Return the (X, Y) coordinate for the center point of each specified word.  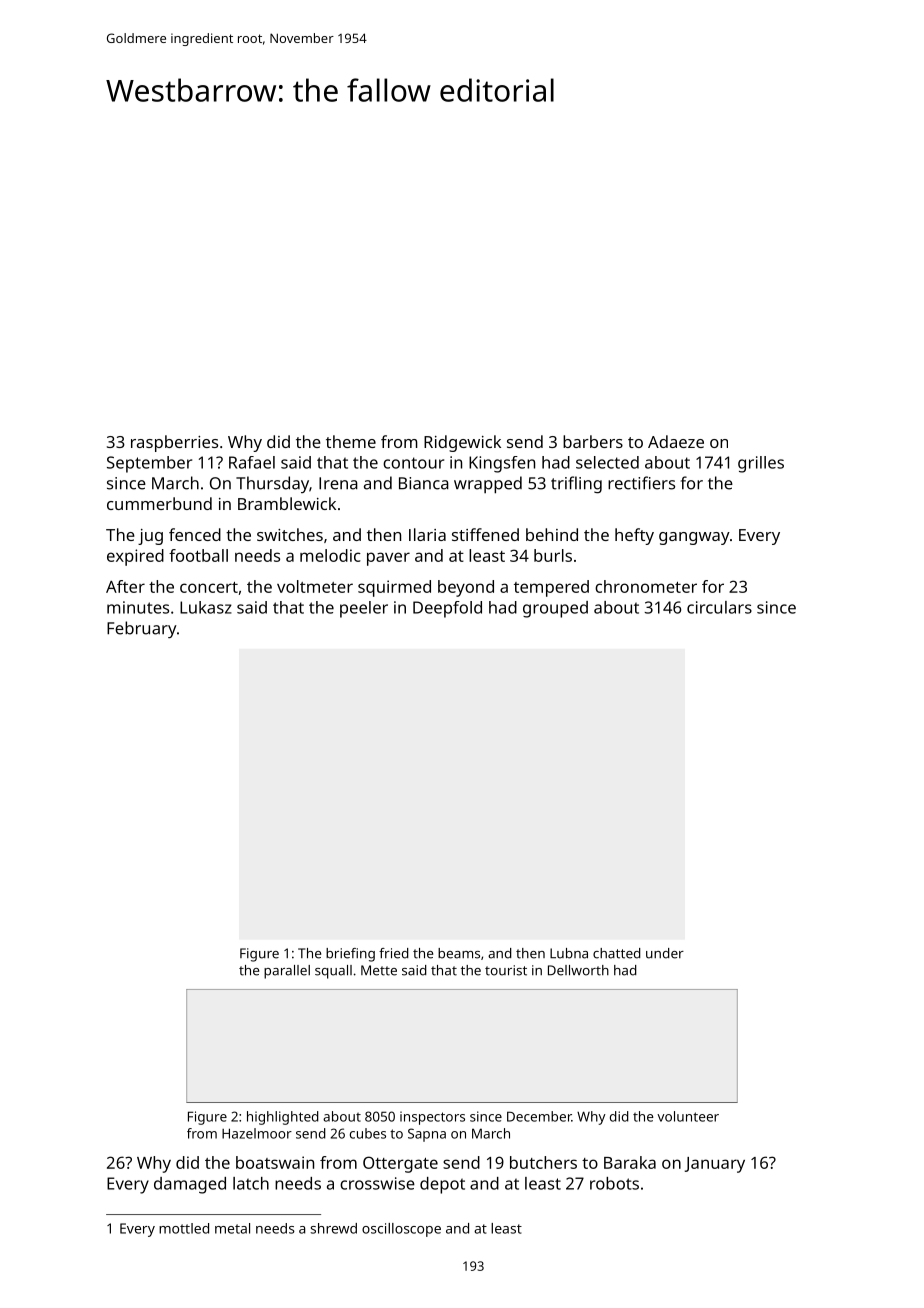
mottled (184, 1228)
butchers (543, 1162)
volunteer (688, 1116)
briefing (350, 955)
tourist (506, 970)
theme (351, 441)
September (149, 464)
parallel (287, 972)
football (198, 555)
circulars (719, 607)
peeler (364, 609)
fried (394, 953)
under (665, 953)
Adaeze (676, 441)
